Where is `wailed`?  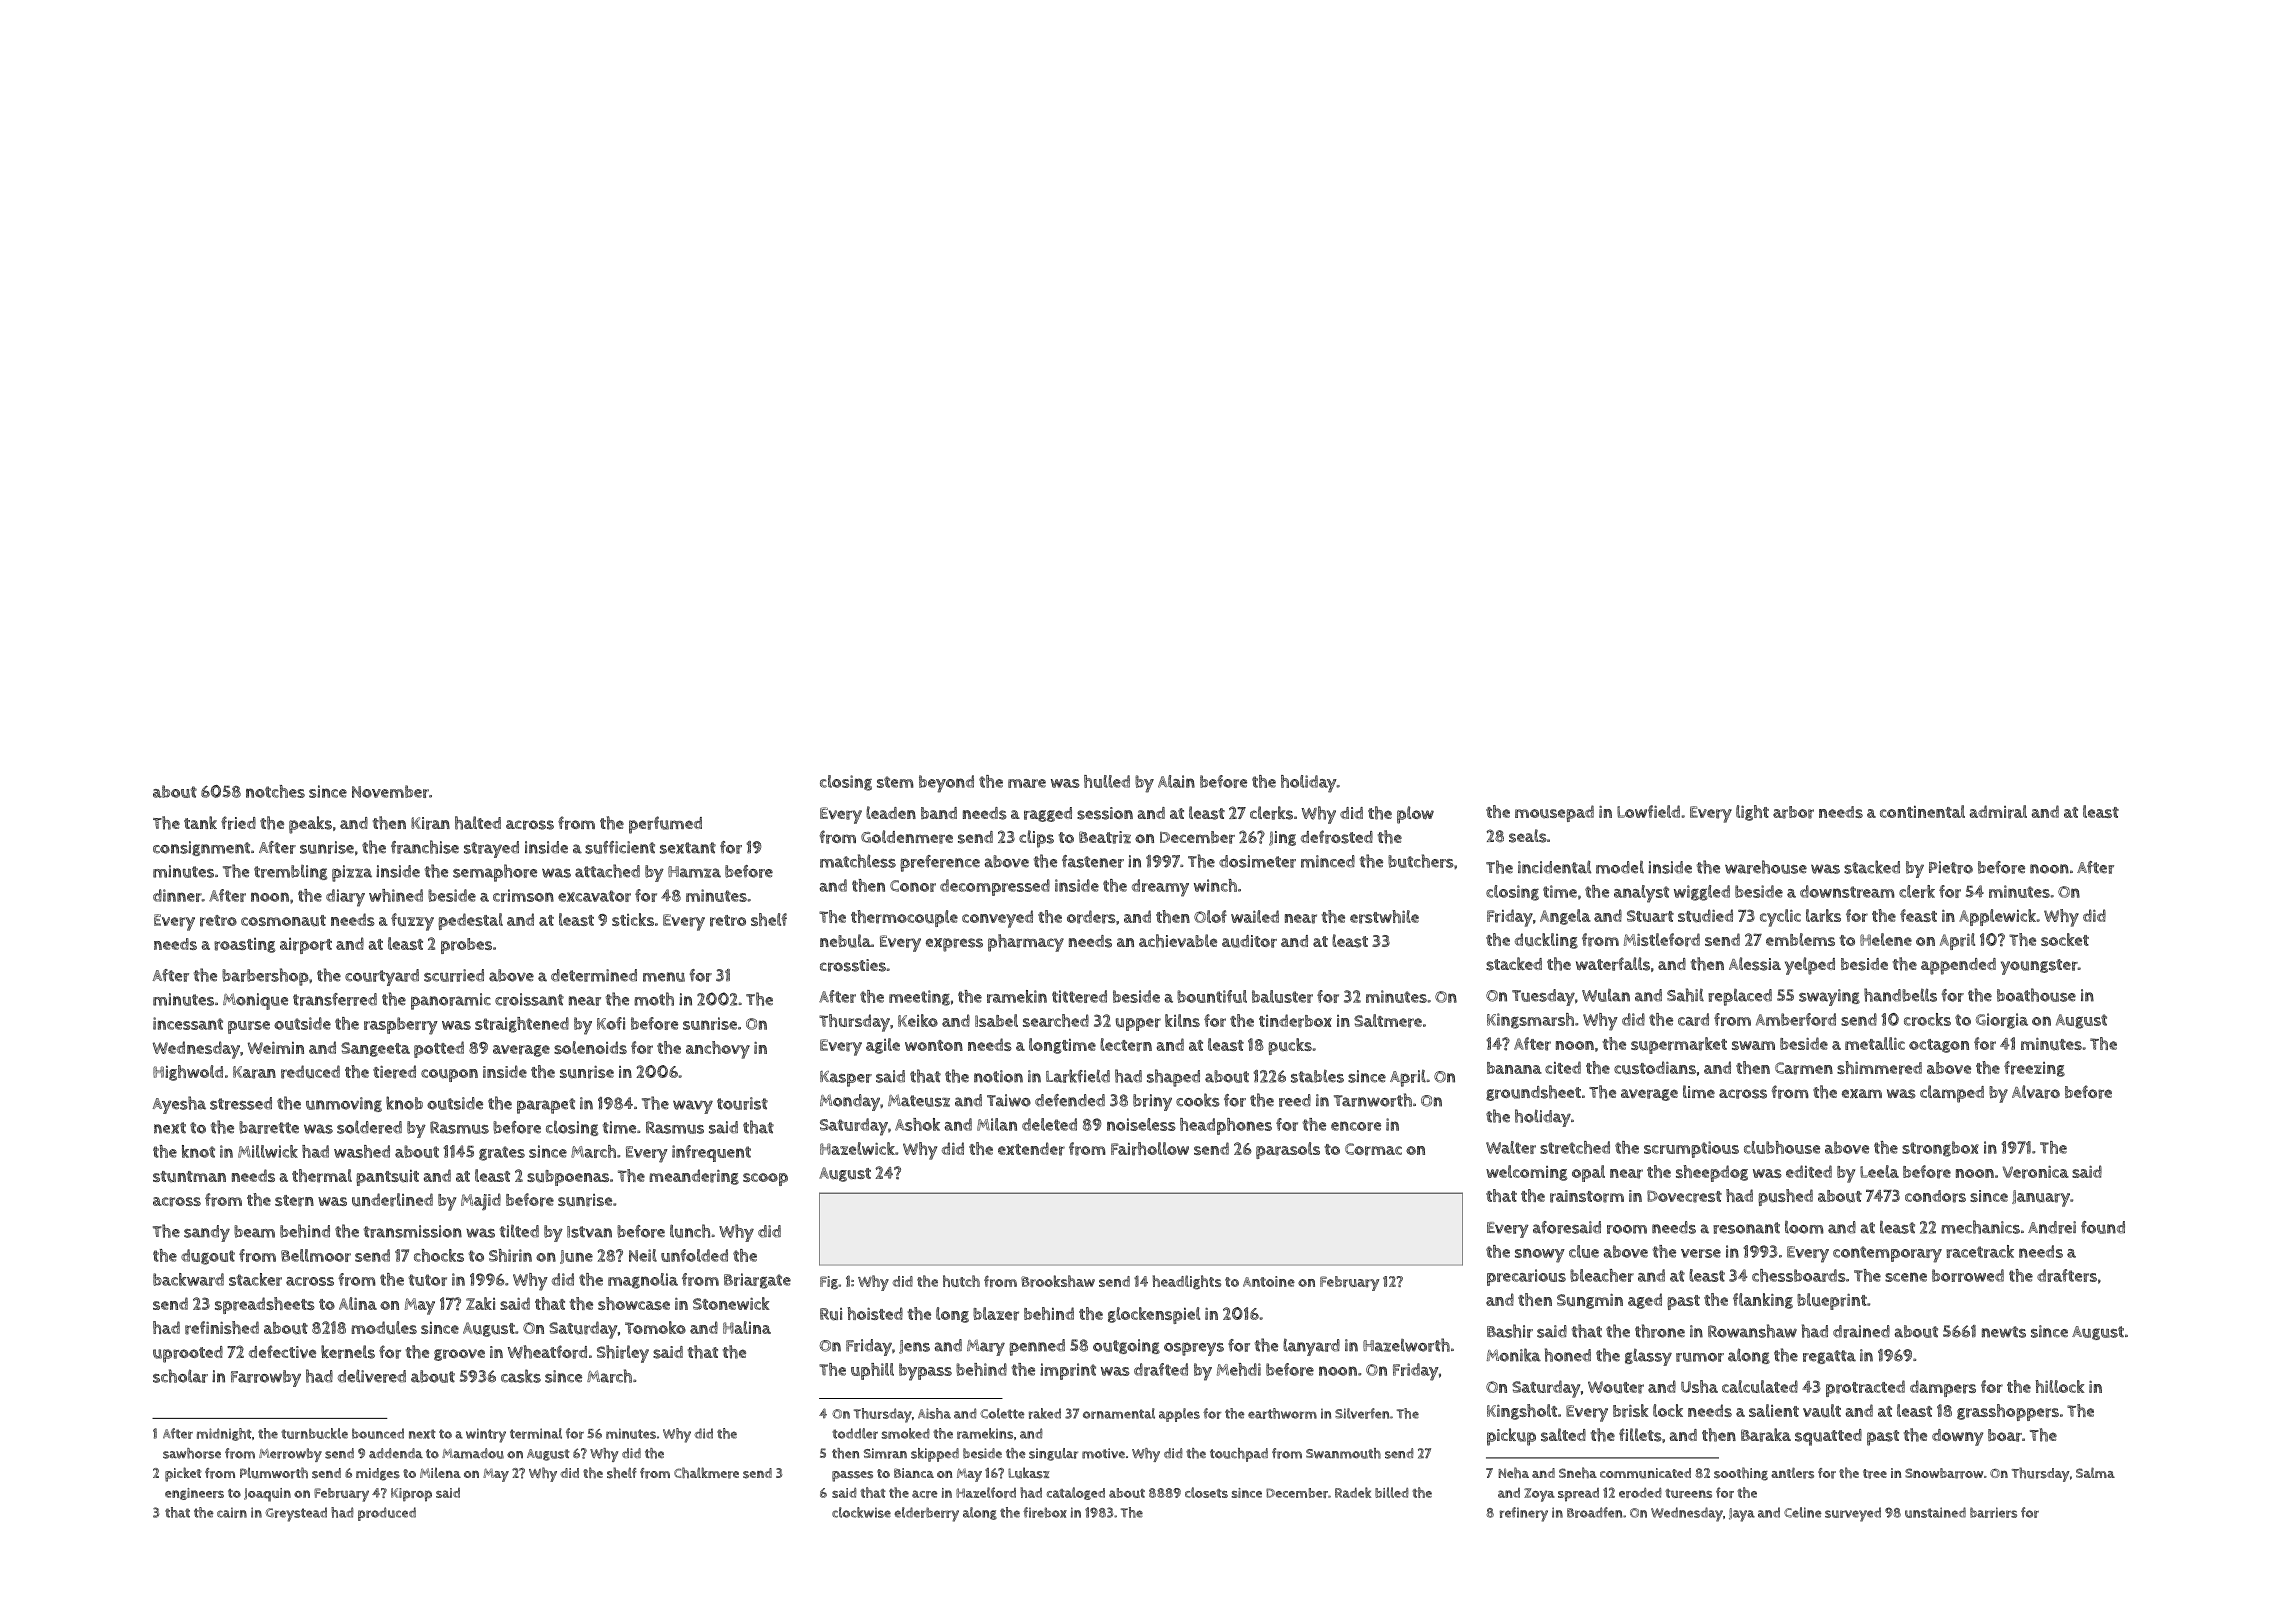
wailed is located at coordinates (1255, 916).
